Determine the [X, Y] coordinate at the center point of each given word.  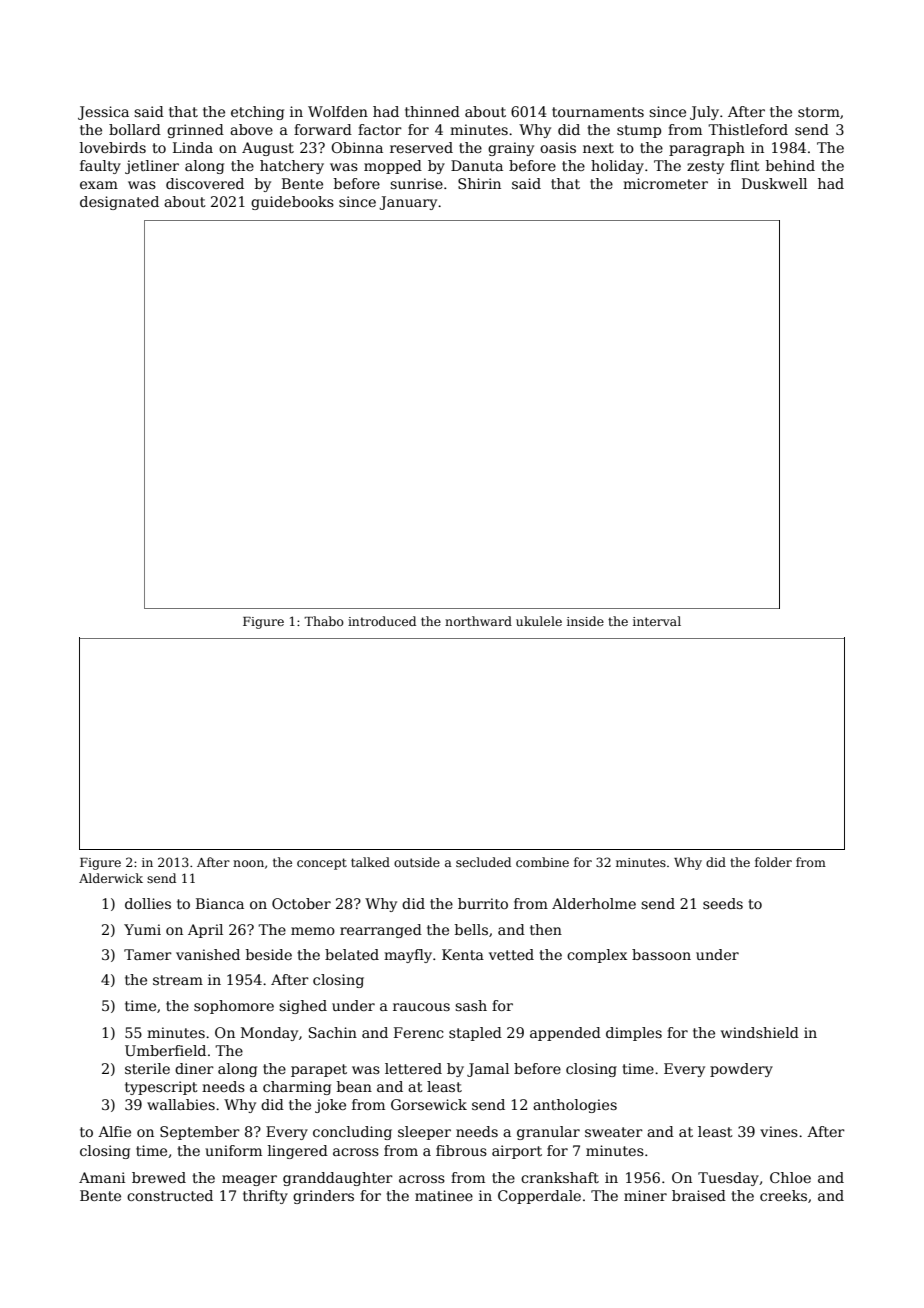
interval [657, 621]
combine [542, 862]
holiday [617, 167]
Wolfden [338, 111]
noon [248, 863]
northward [478, 621]
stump [639, 131]
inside [585, 621]
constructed [170, 1195]
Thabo [324, 621]
